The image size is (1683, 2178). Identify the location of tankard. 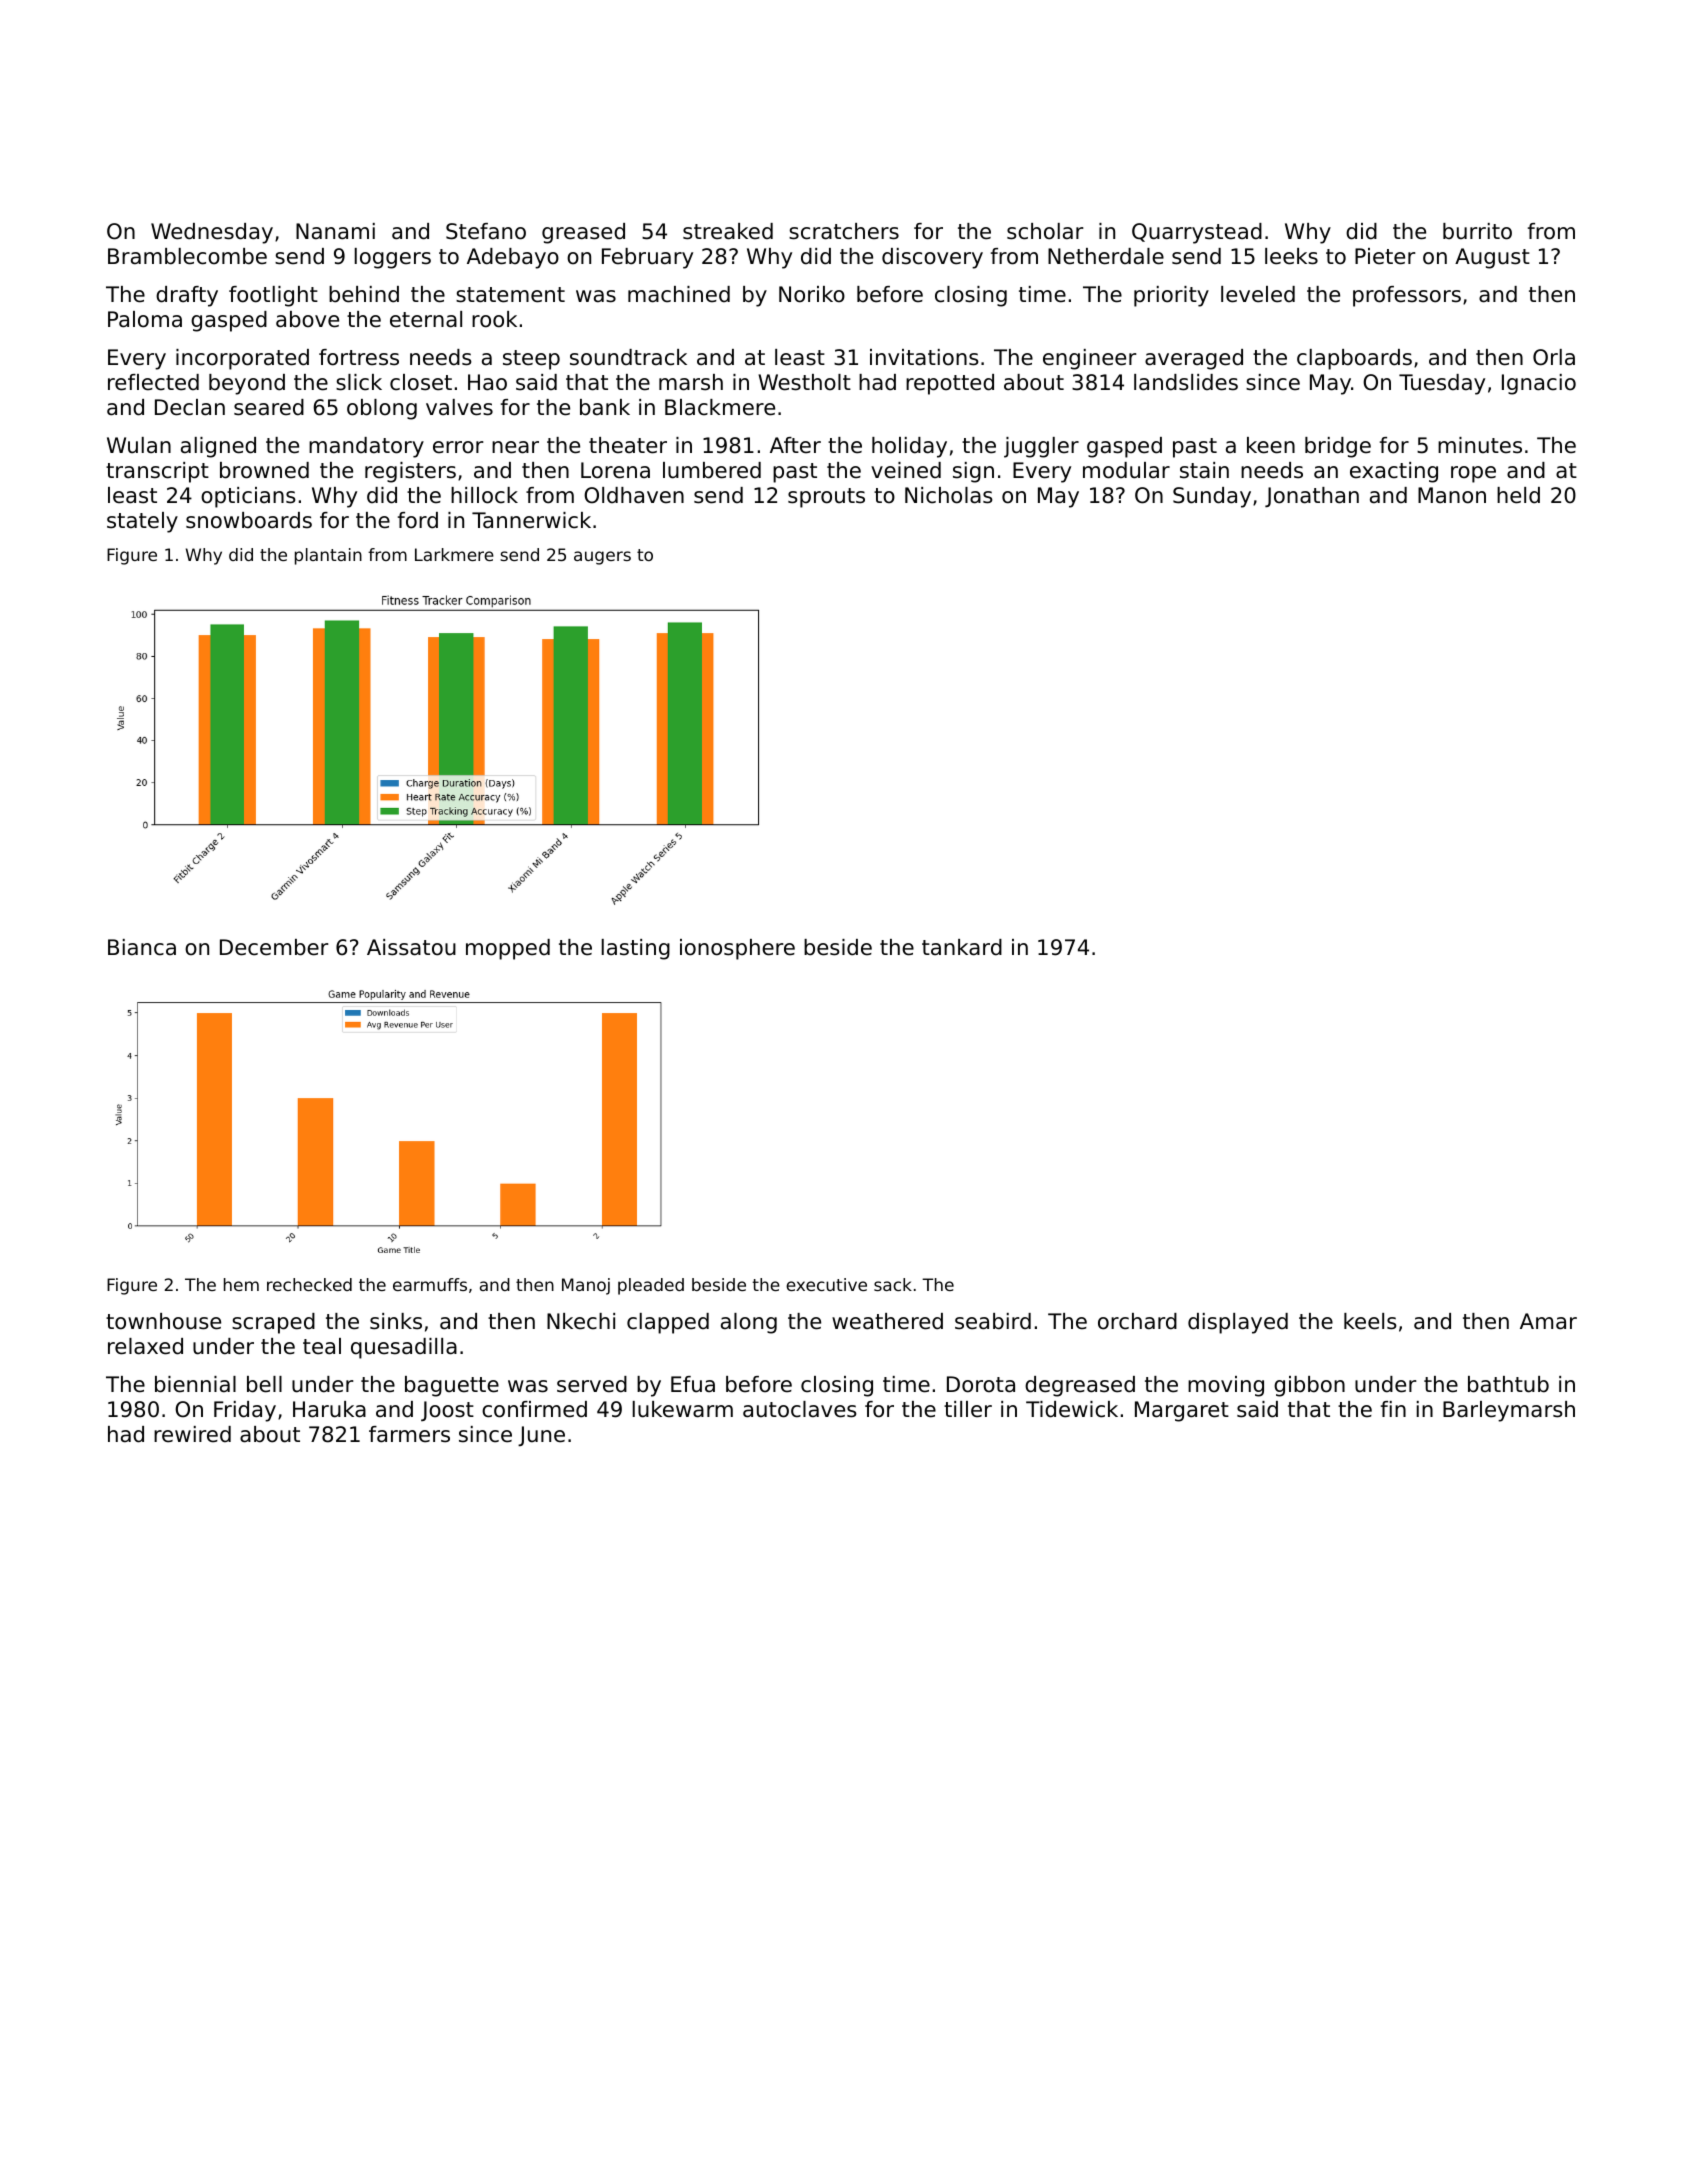
(962, 947).
